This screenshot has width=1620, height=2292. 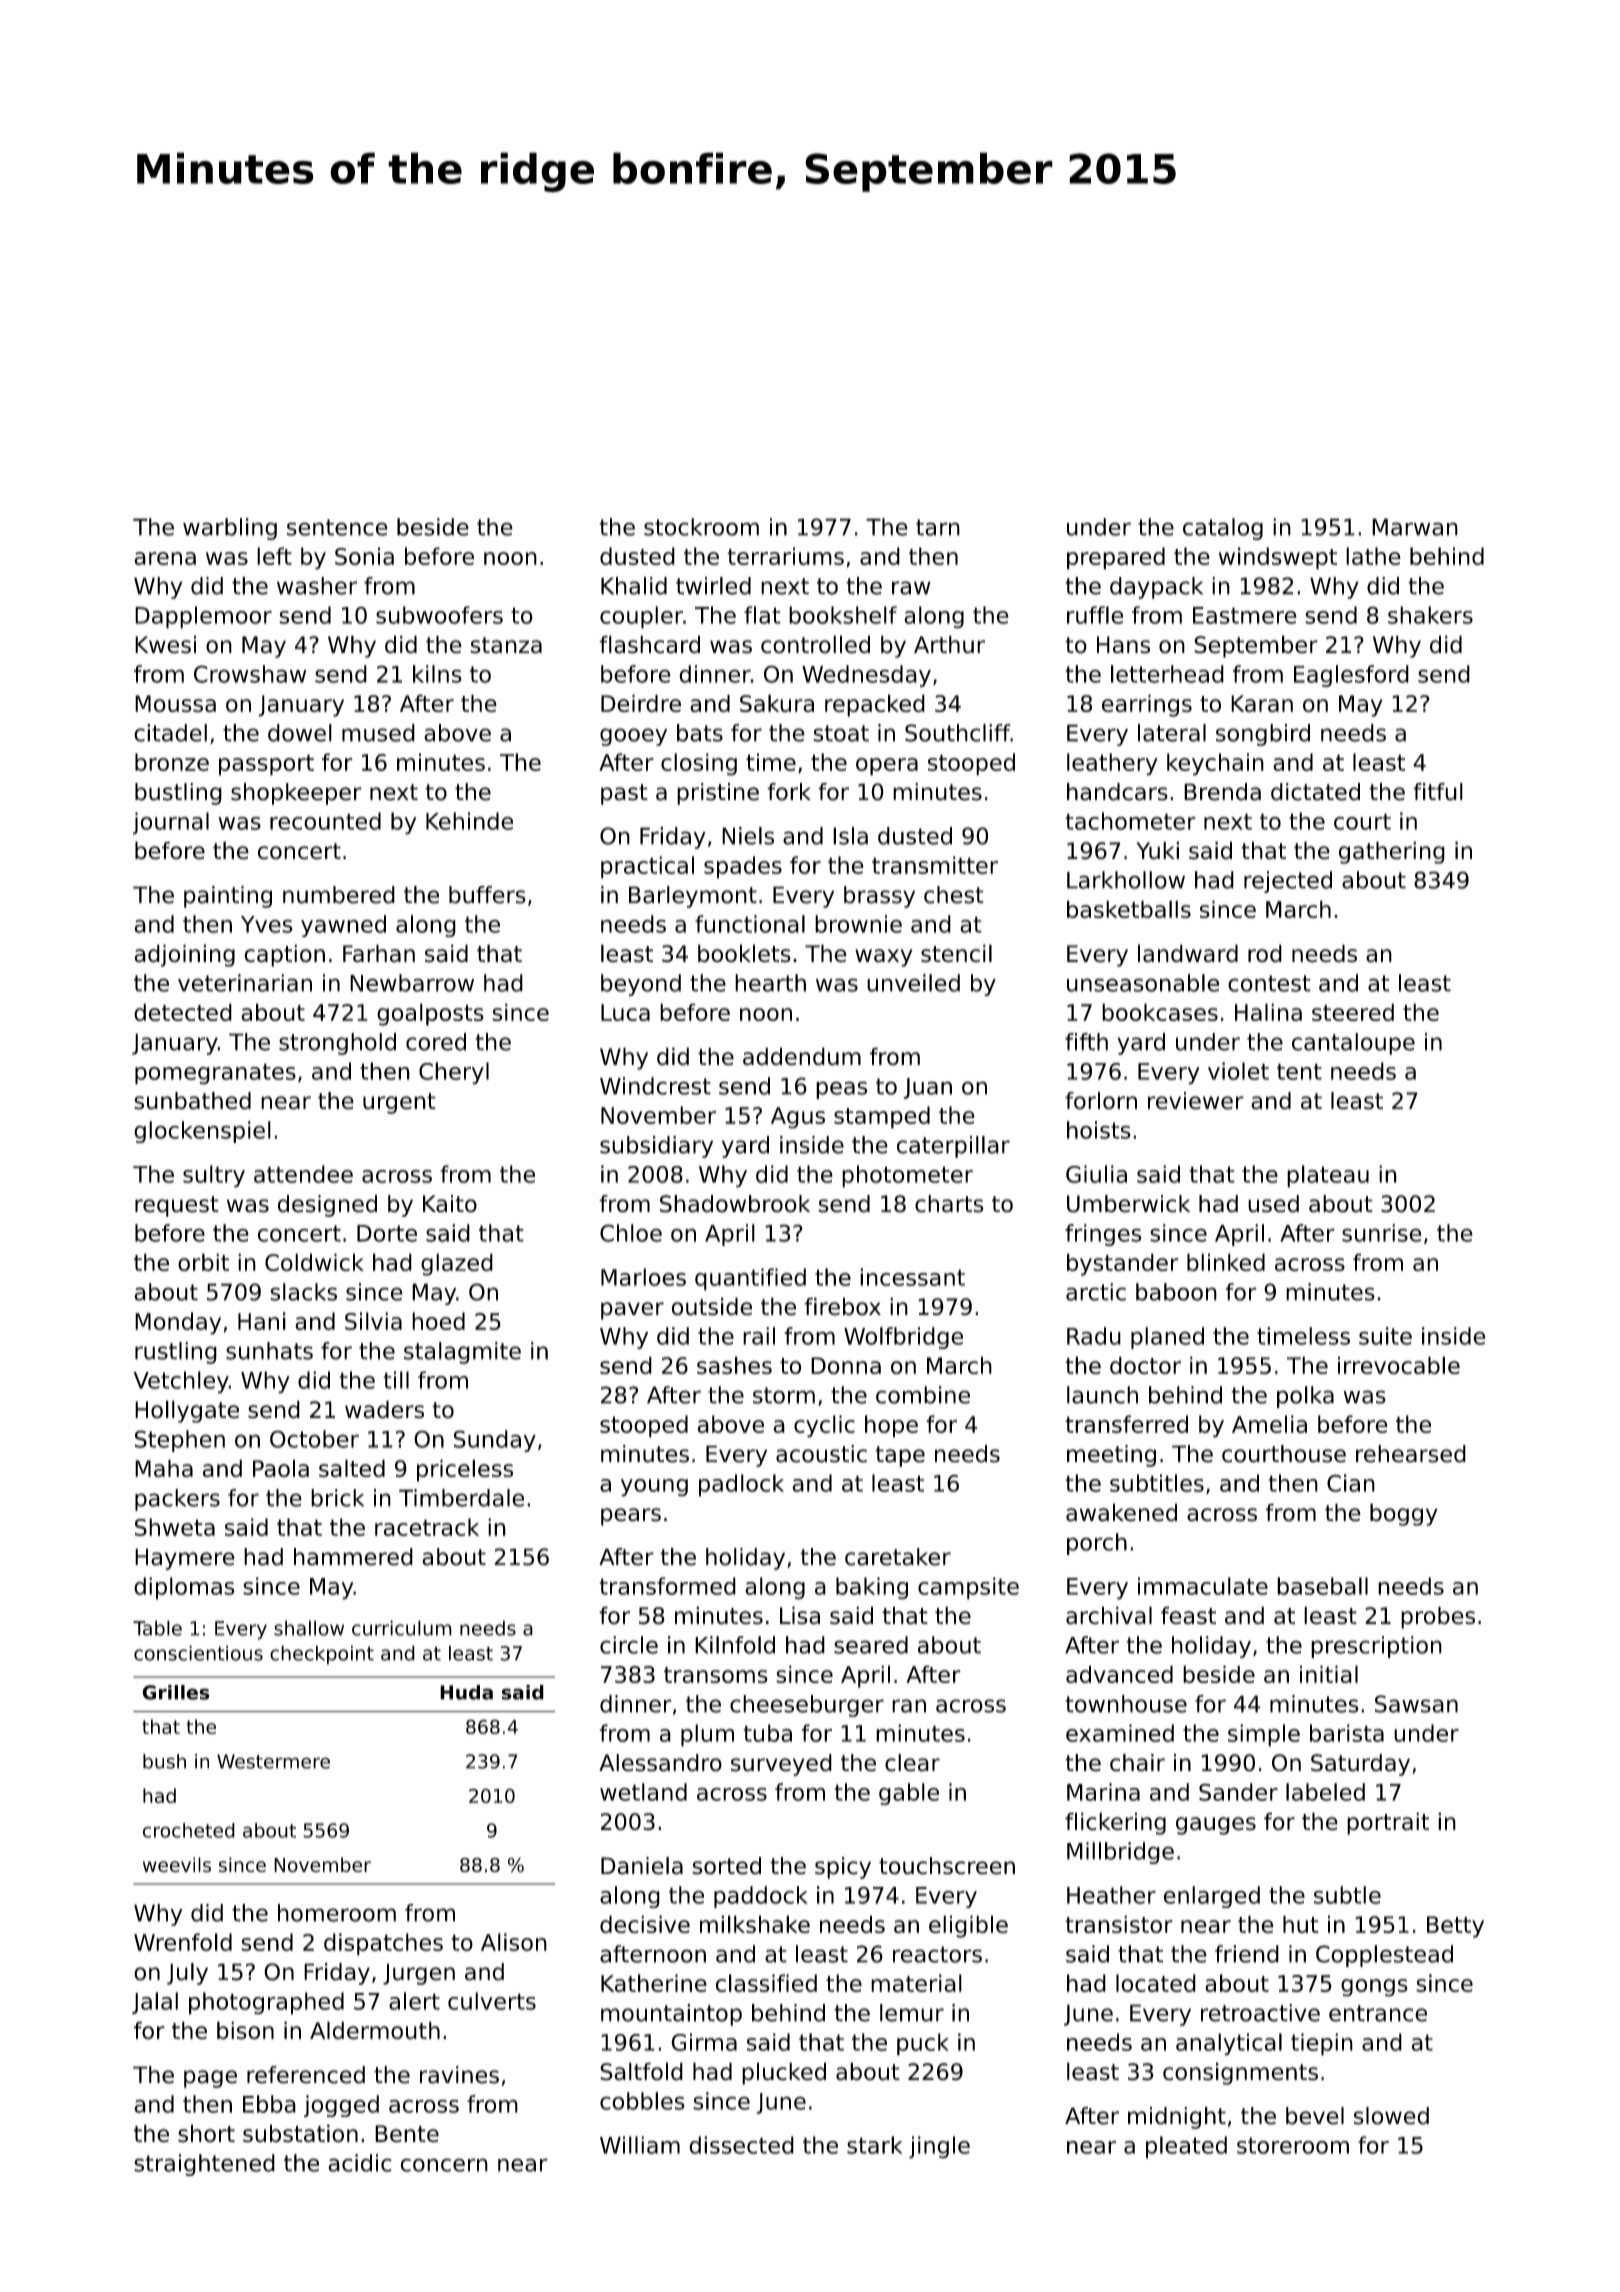 I want to click on stockroom, so click(x=701, y=527).
